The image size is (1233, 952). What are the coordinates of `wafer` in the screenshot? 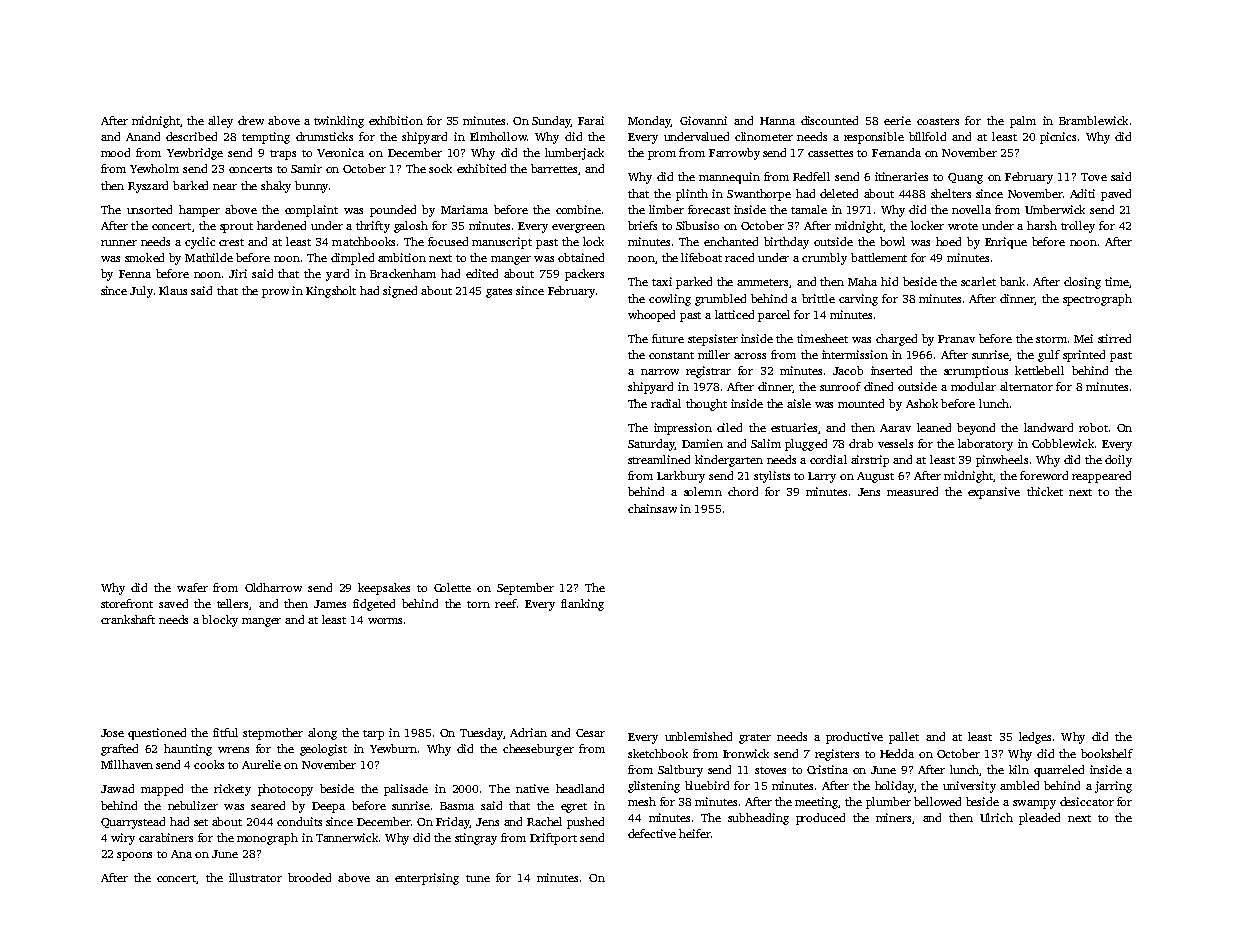 It's located at (192, 587).
